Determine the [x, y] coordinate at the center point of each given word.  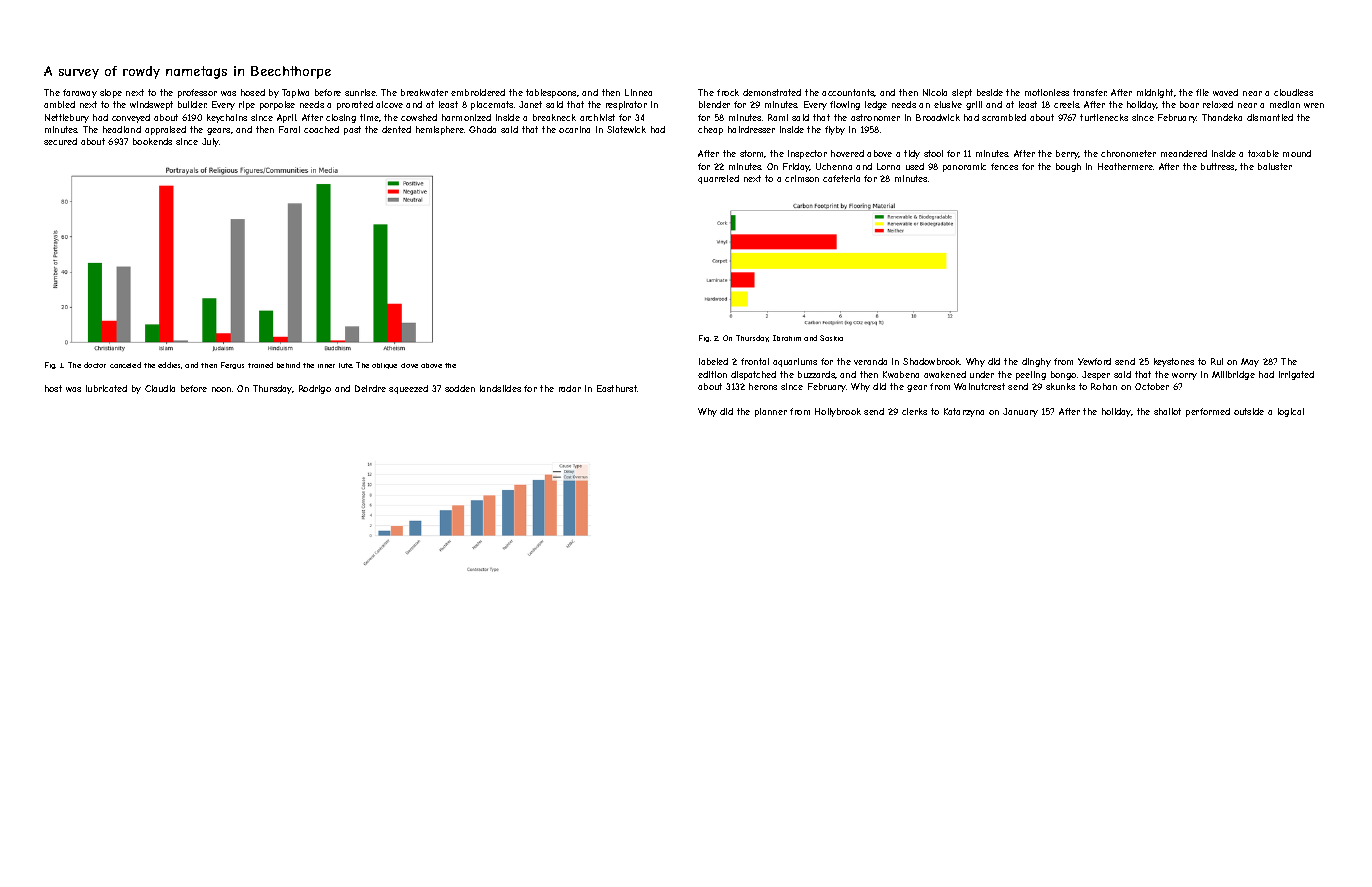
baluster [1275, 166]
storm [752, 154]
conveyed [131, 118]
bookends [152, 141]
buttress [1217, 166]
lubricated [106, 388]
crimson [802, 178]
